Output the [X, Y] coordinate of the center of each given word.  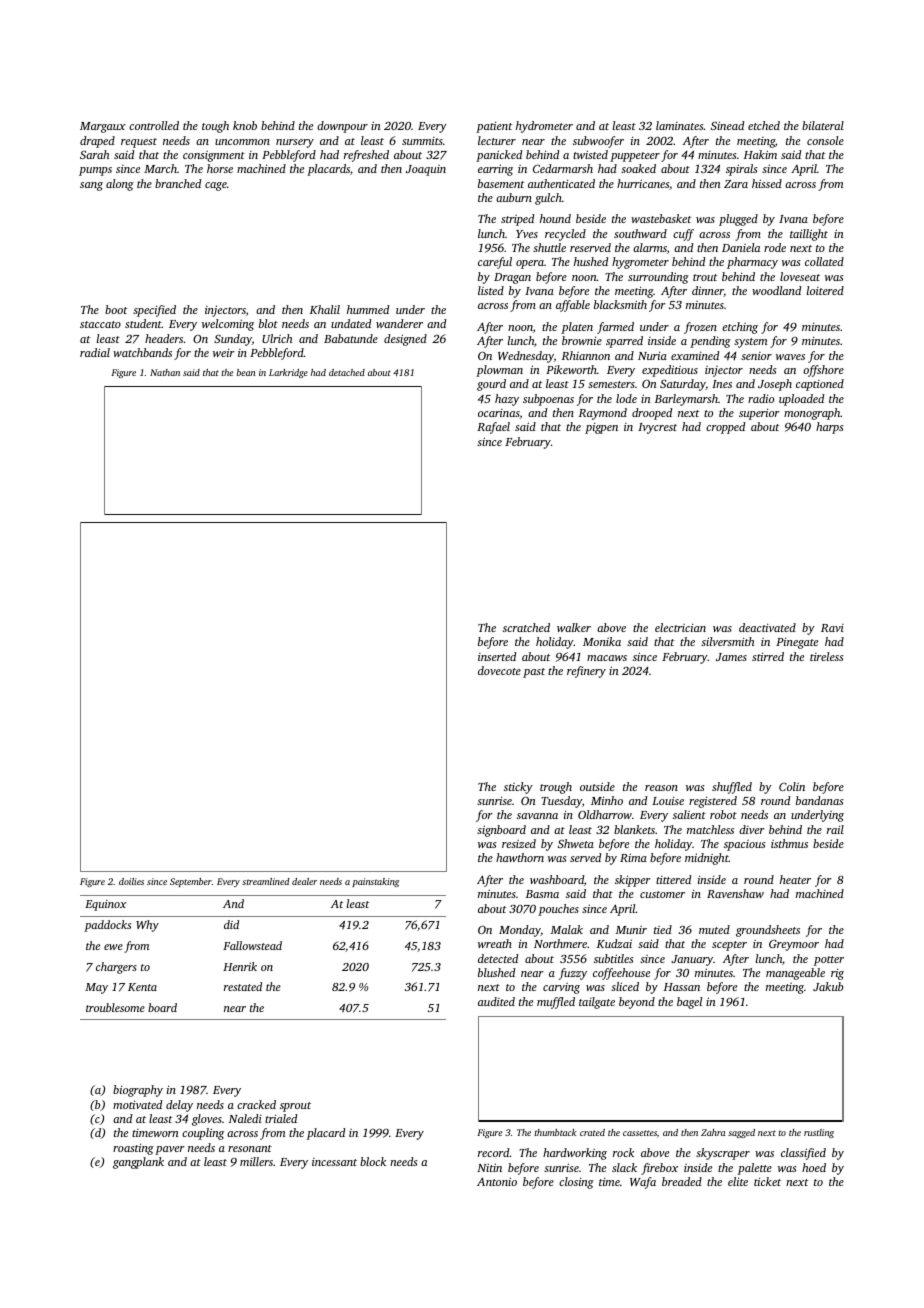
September [191, 882]
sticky [518, 788]
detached [347, 372]
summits [422, 141]
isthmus [789, 843]
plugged [738, 220]
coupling [203, 1134]
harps [830, 428]
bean [246, 372]
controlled [154, 125]
